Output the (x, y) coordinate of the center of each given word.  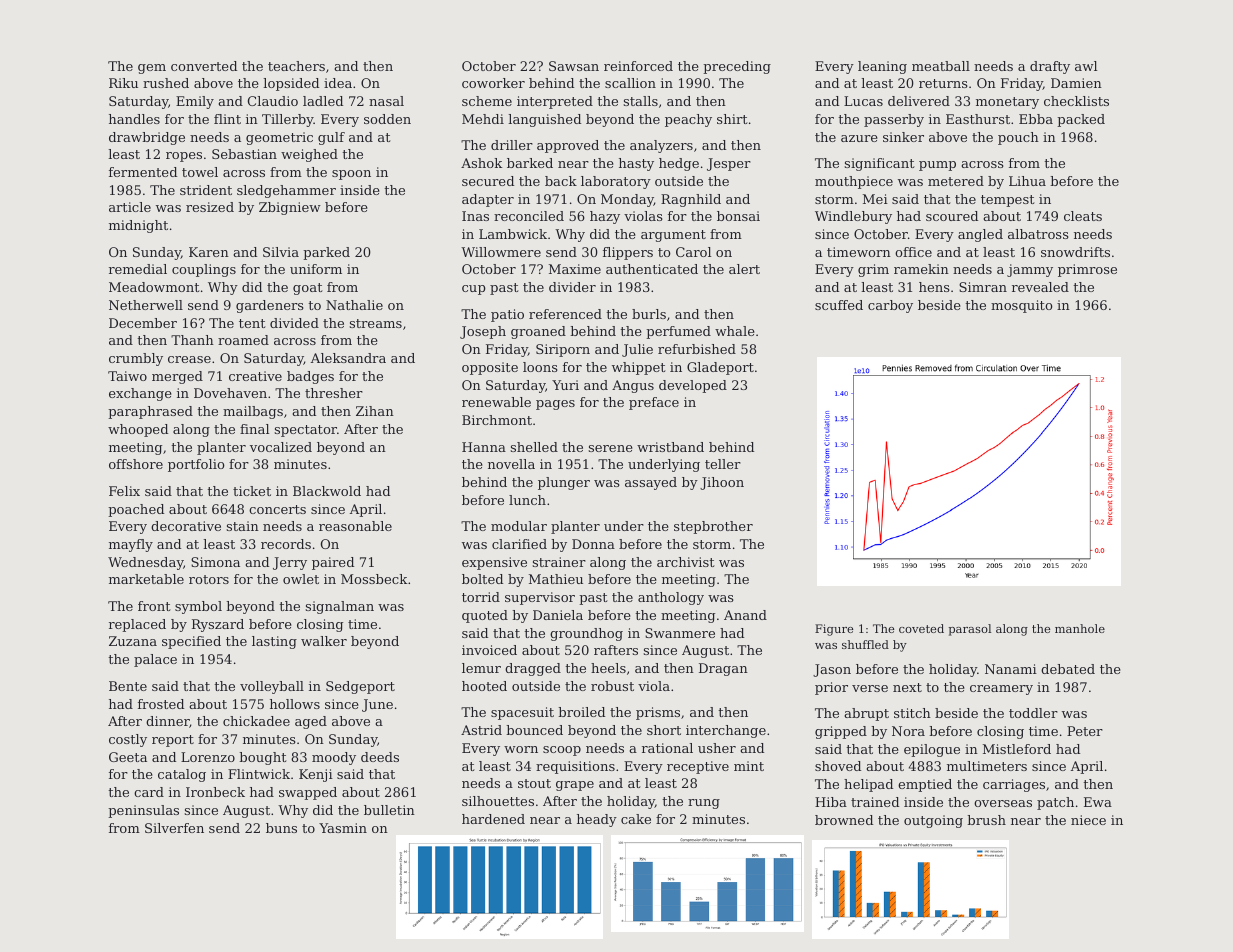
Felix (124, 491)
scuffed (839, 305)
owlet (301, 579)
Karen (209, 252)
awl (1086, 66)
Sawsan (574, 66)
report (173, 741)
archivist (686, 562)
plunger (564, 483)
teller (723, 464)
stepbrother (713, 527)
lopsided (291, 84)
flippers (628, 253)
